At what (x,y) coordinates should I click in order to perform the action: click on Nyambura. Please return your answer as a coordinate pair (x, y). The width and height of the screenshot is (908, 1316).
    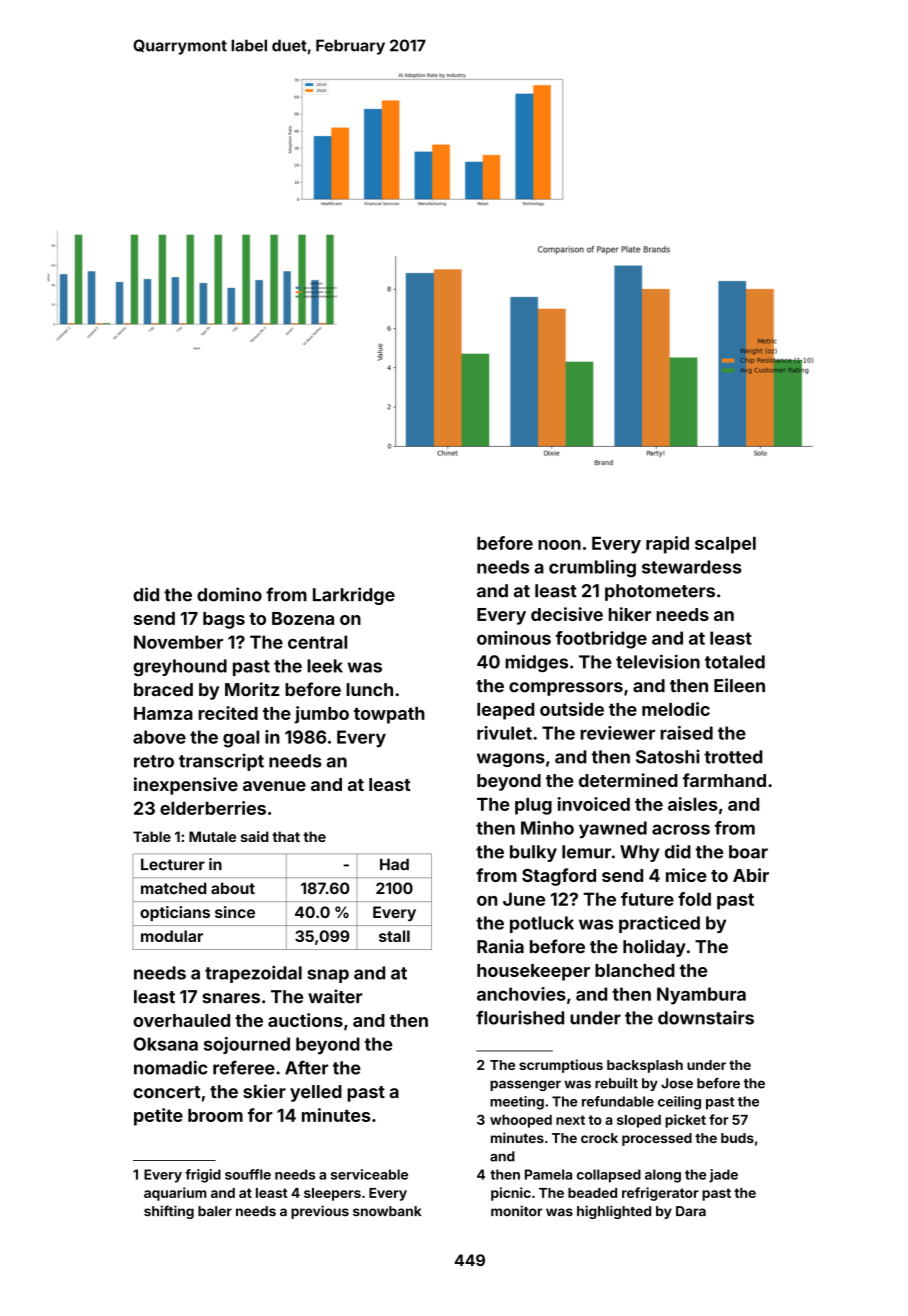
    Looking at the image, I should click on (701, 996).
